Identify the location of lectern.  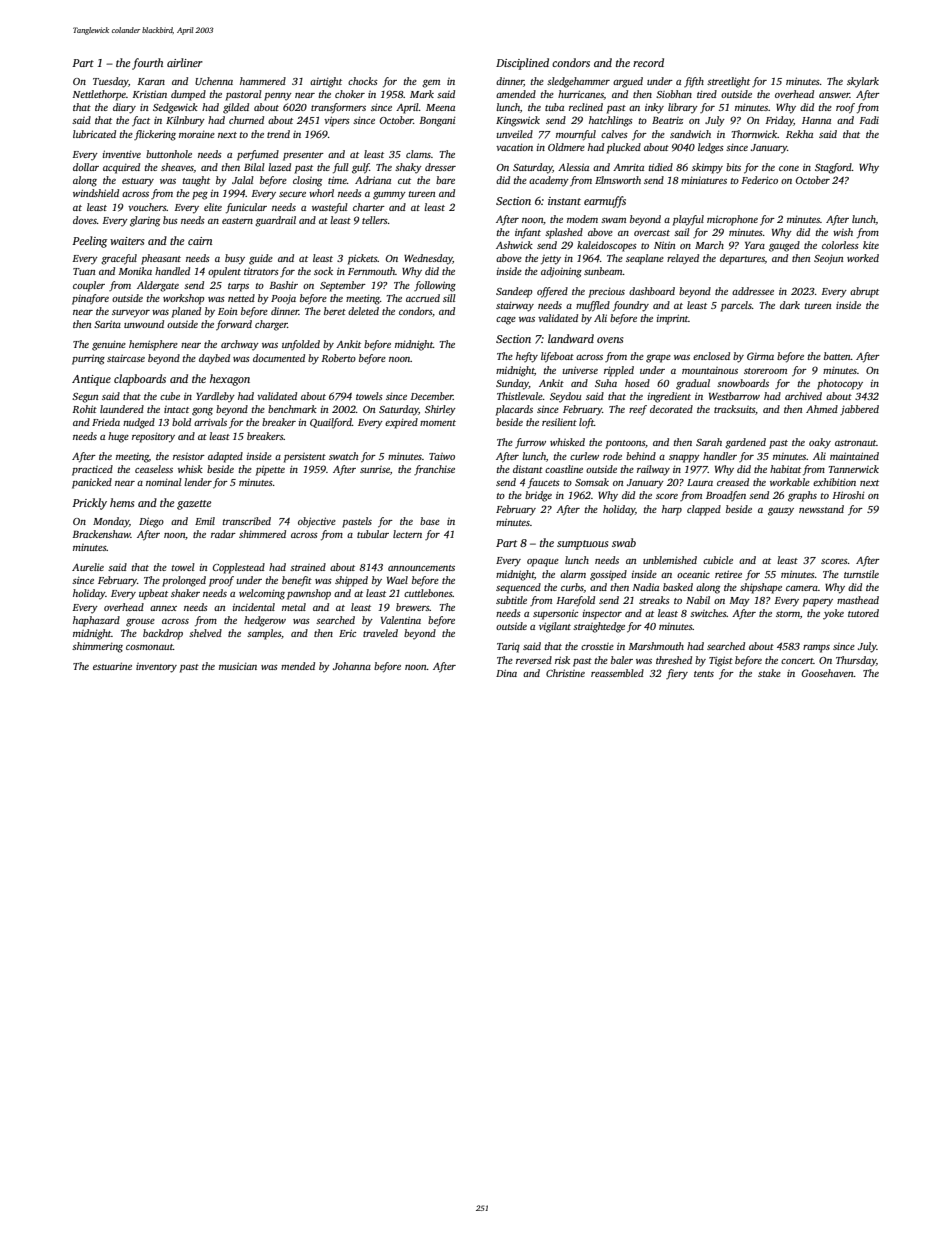
(407, 534).
